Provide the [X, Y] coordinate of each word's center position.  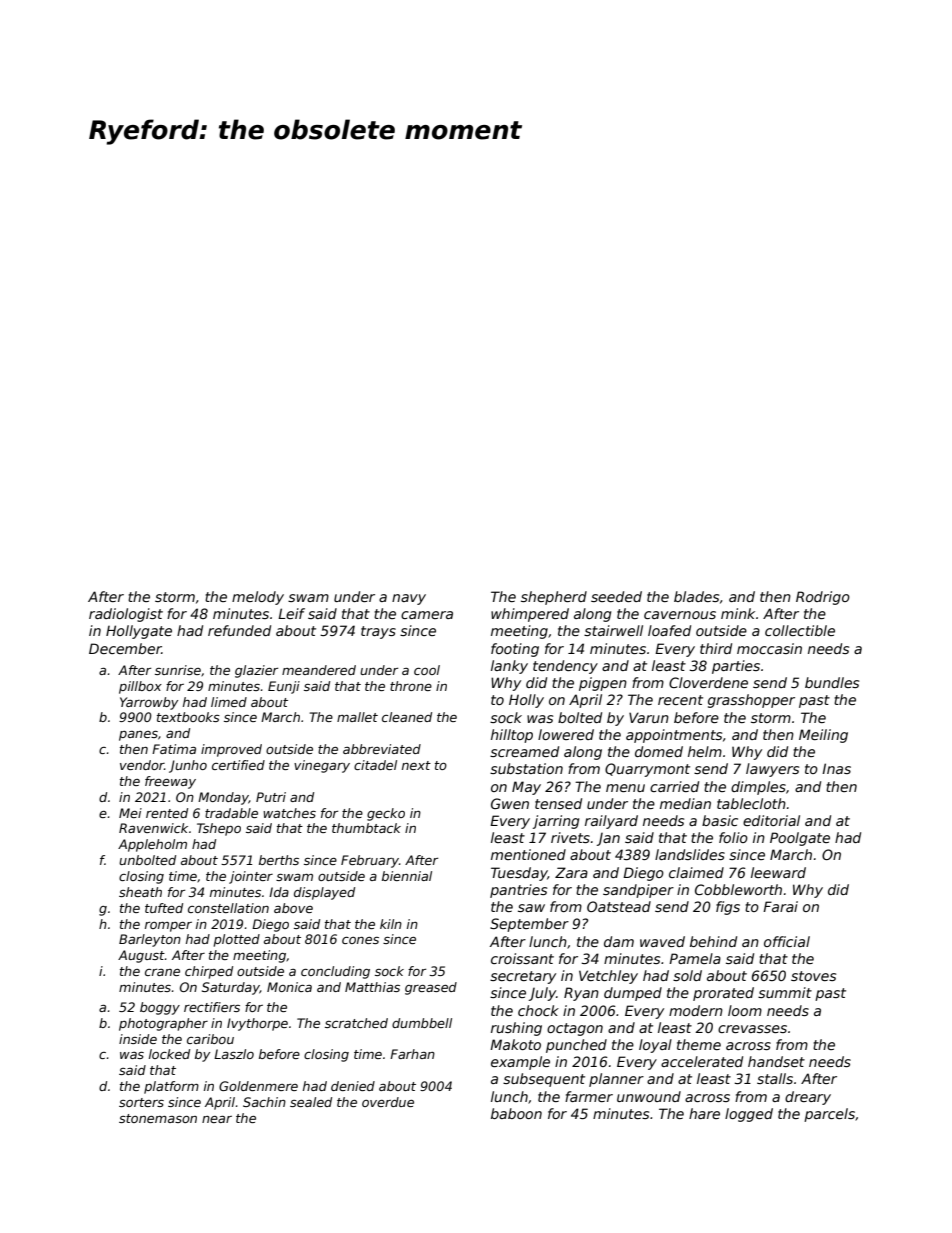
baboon [516, 1113]
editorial [771, 820]
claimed [696, 872]
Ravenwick [153, 828]
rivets [570, 837]
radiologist [126, 615]
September [529, 925]
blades [696, 596]
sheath [140, 892]
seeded [616, 596]
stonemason [158, 1118]
